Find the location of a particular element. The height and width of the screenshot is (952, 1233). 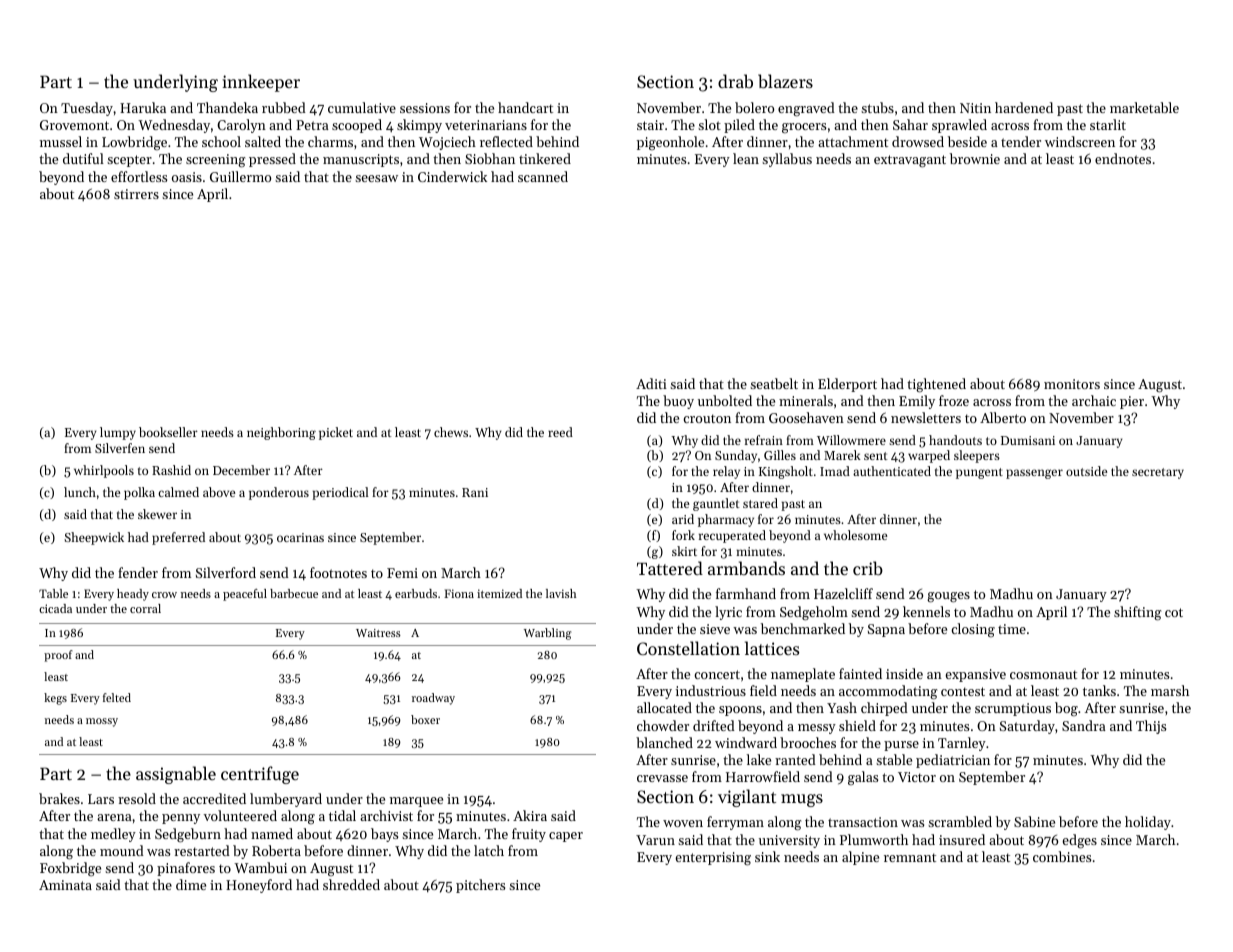

Aminata is located at coordinates (65, 885).
